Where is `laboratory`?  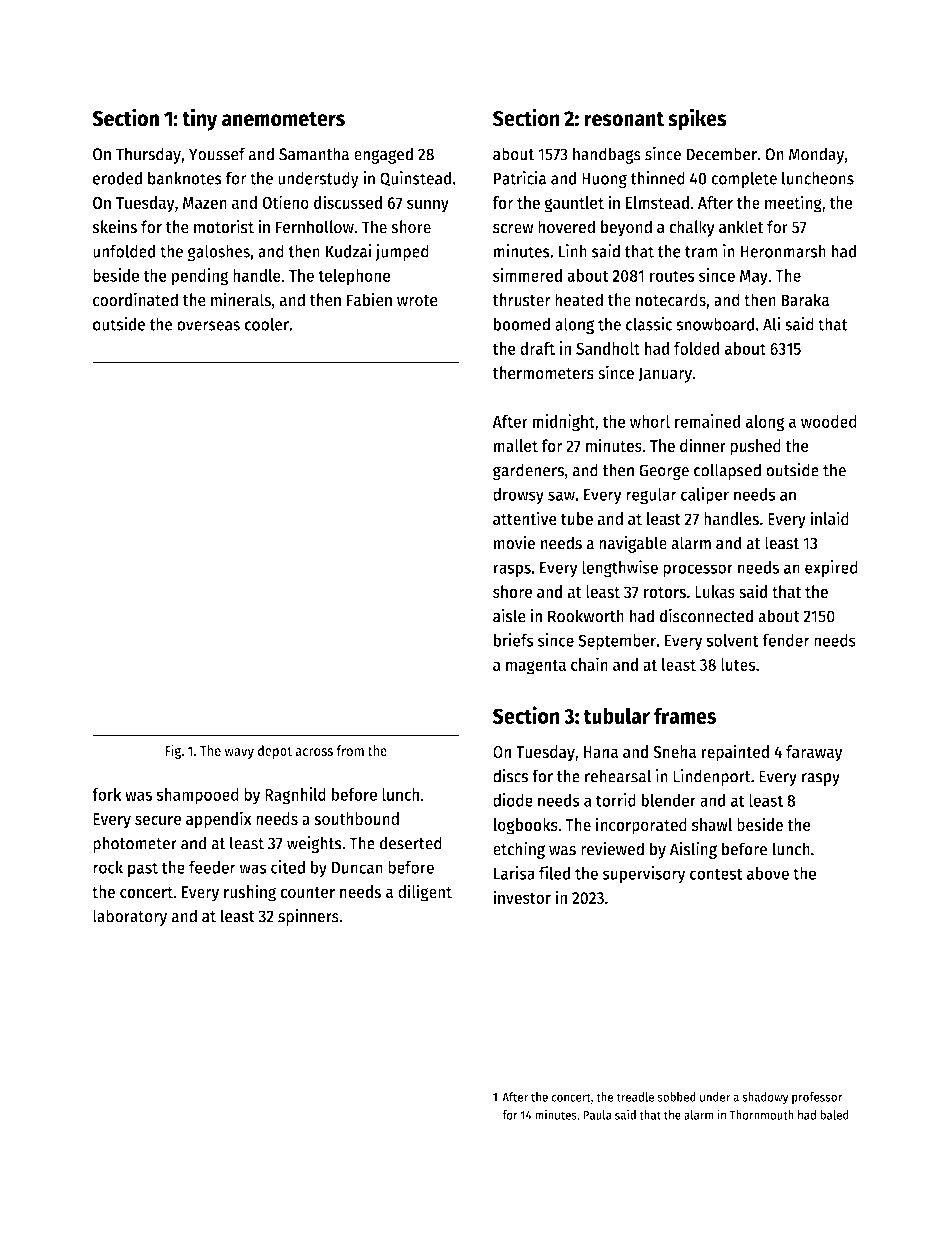 laboratory is located at coordinates (130, 917).
